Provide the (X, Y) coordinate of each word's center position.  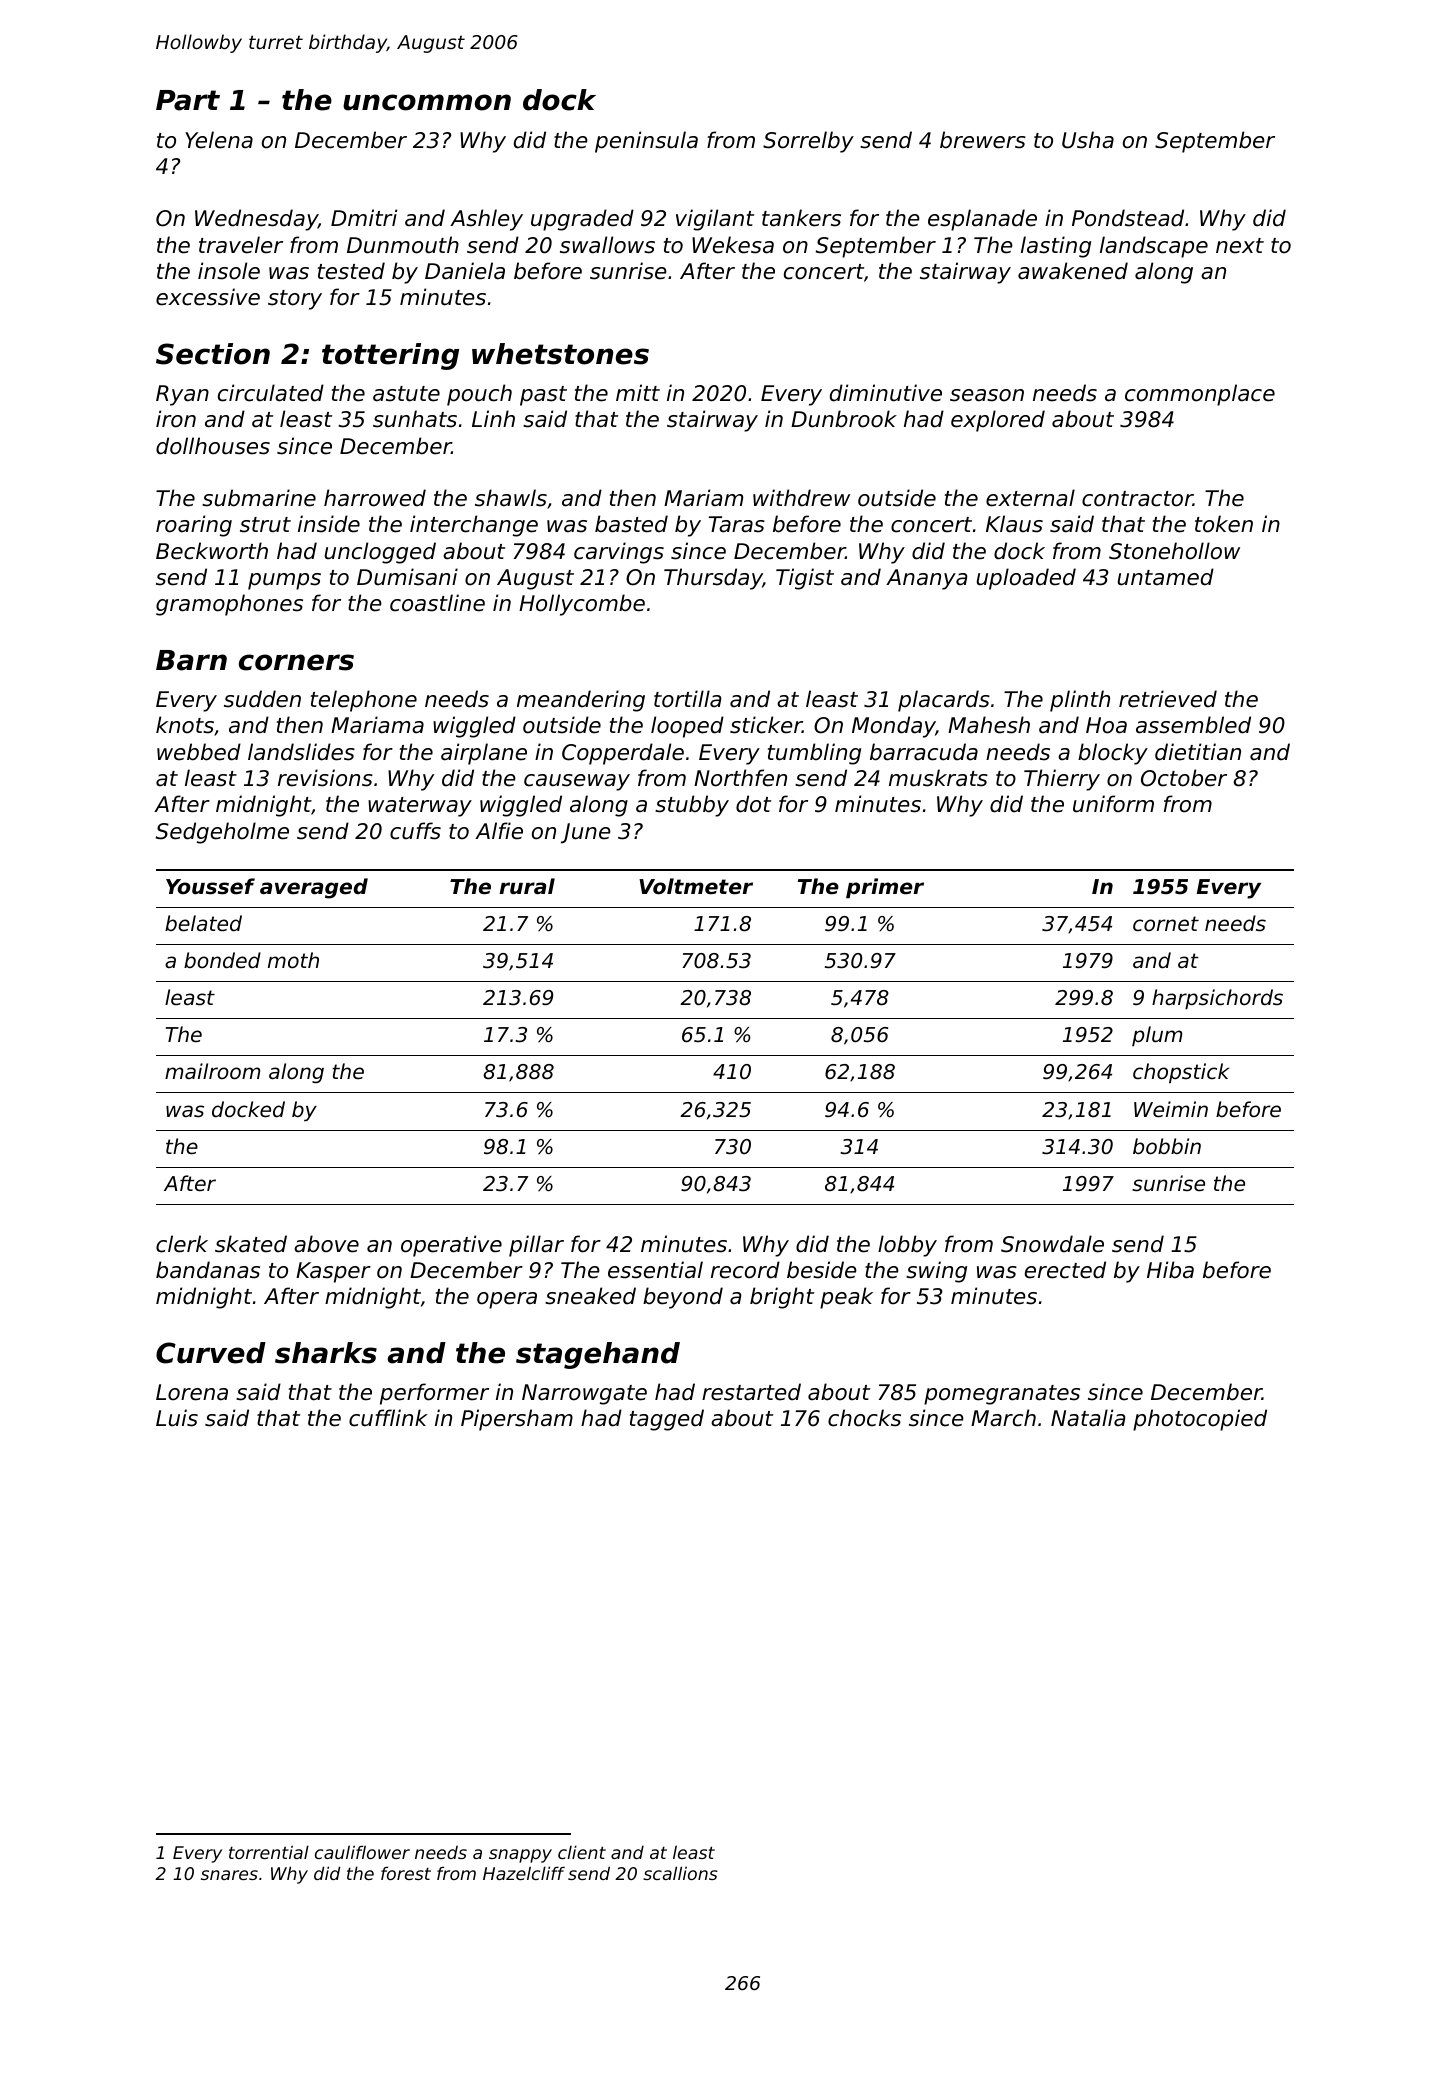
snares (229, 1875)
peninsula (646, 142)
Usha (1088, 140)
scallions (680, 1873)
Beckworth (212, 551)
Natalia (1088, 1418)
